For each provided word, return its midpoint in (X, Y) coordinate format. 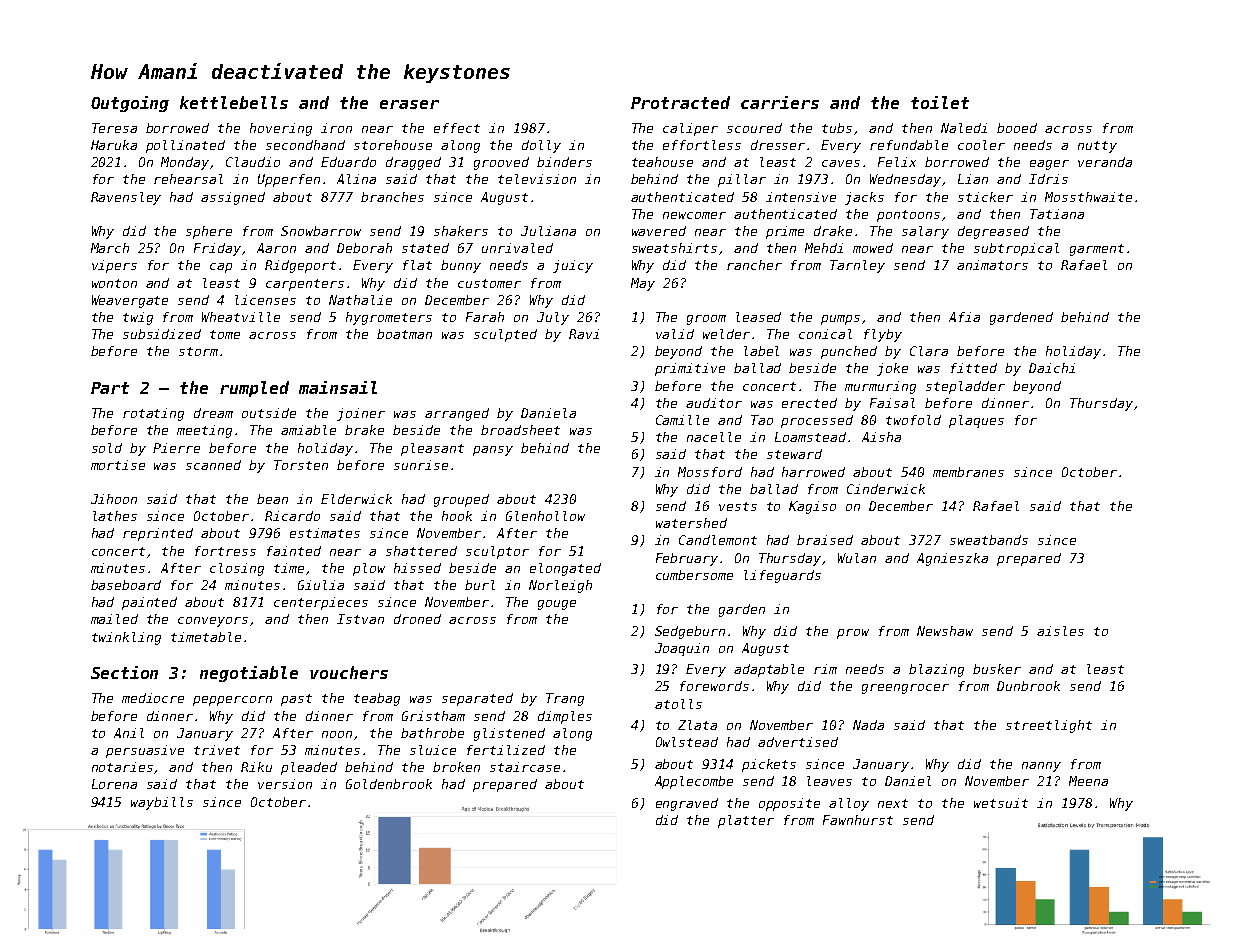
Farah (485, 317)
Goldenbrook (389, 784)
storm (198, 351)
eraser (409, 104)
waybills (162, 803)
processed (817, 421)
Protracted (680, 102)
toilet (940, 102)
